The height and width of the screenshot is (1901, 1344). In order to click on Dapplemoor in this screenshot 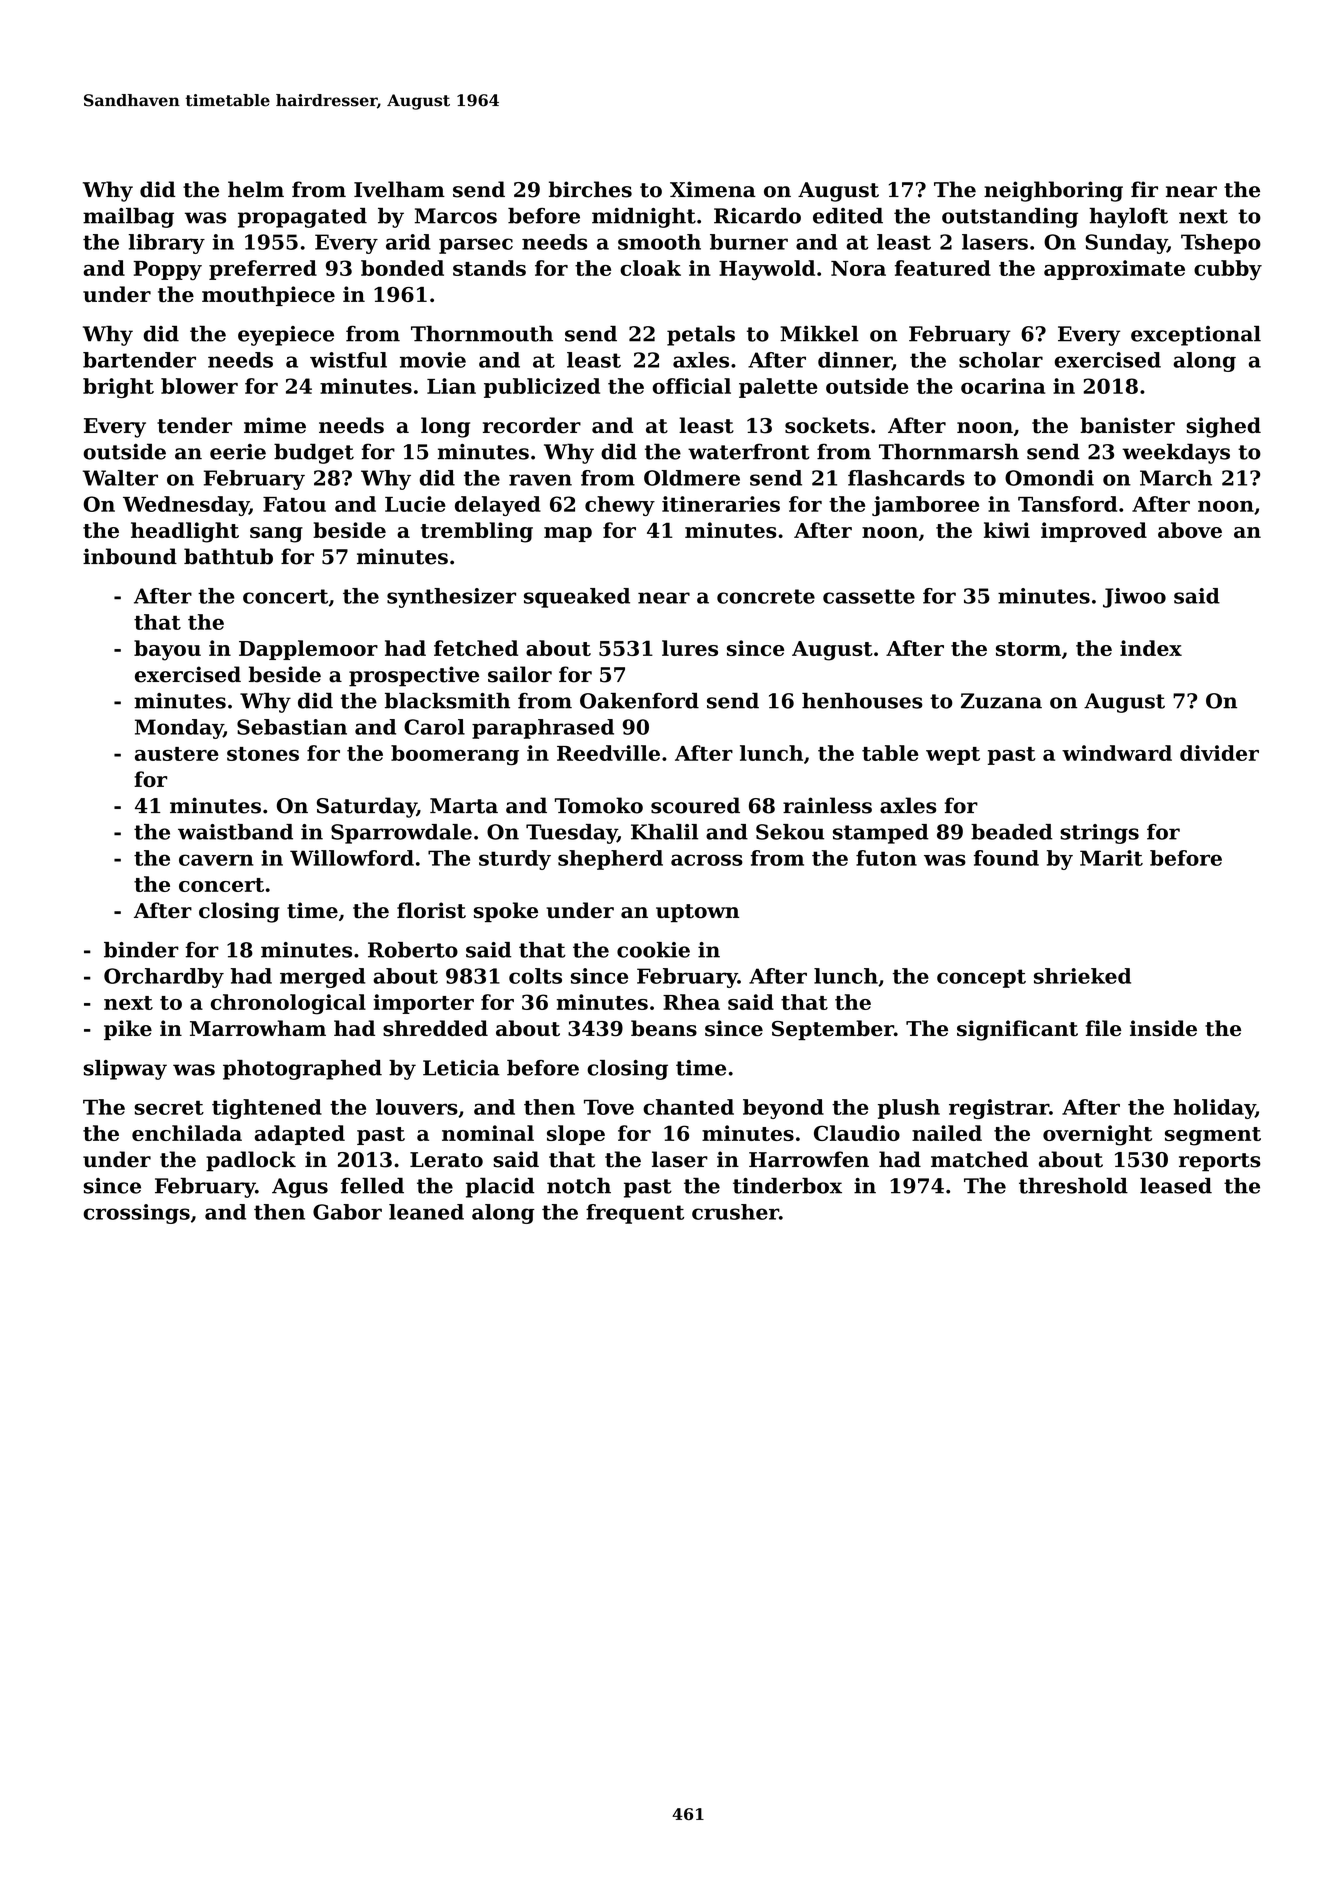, I will do `click(308, 650)`.
